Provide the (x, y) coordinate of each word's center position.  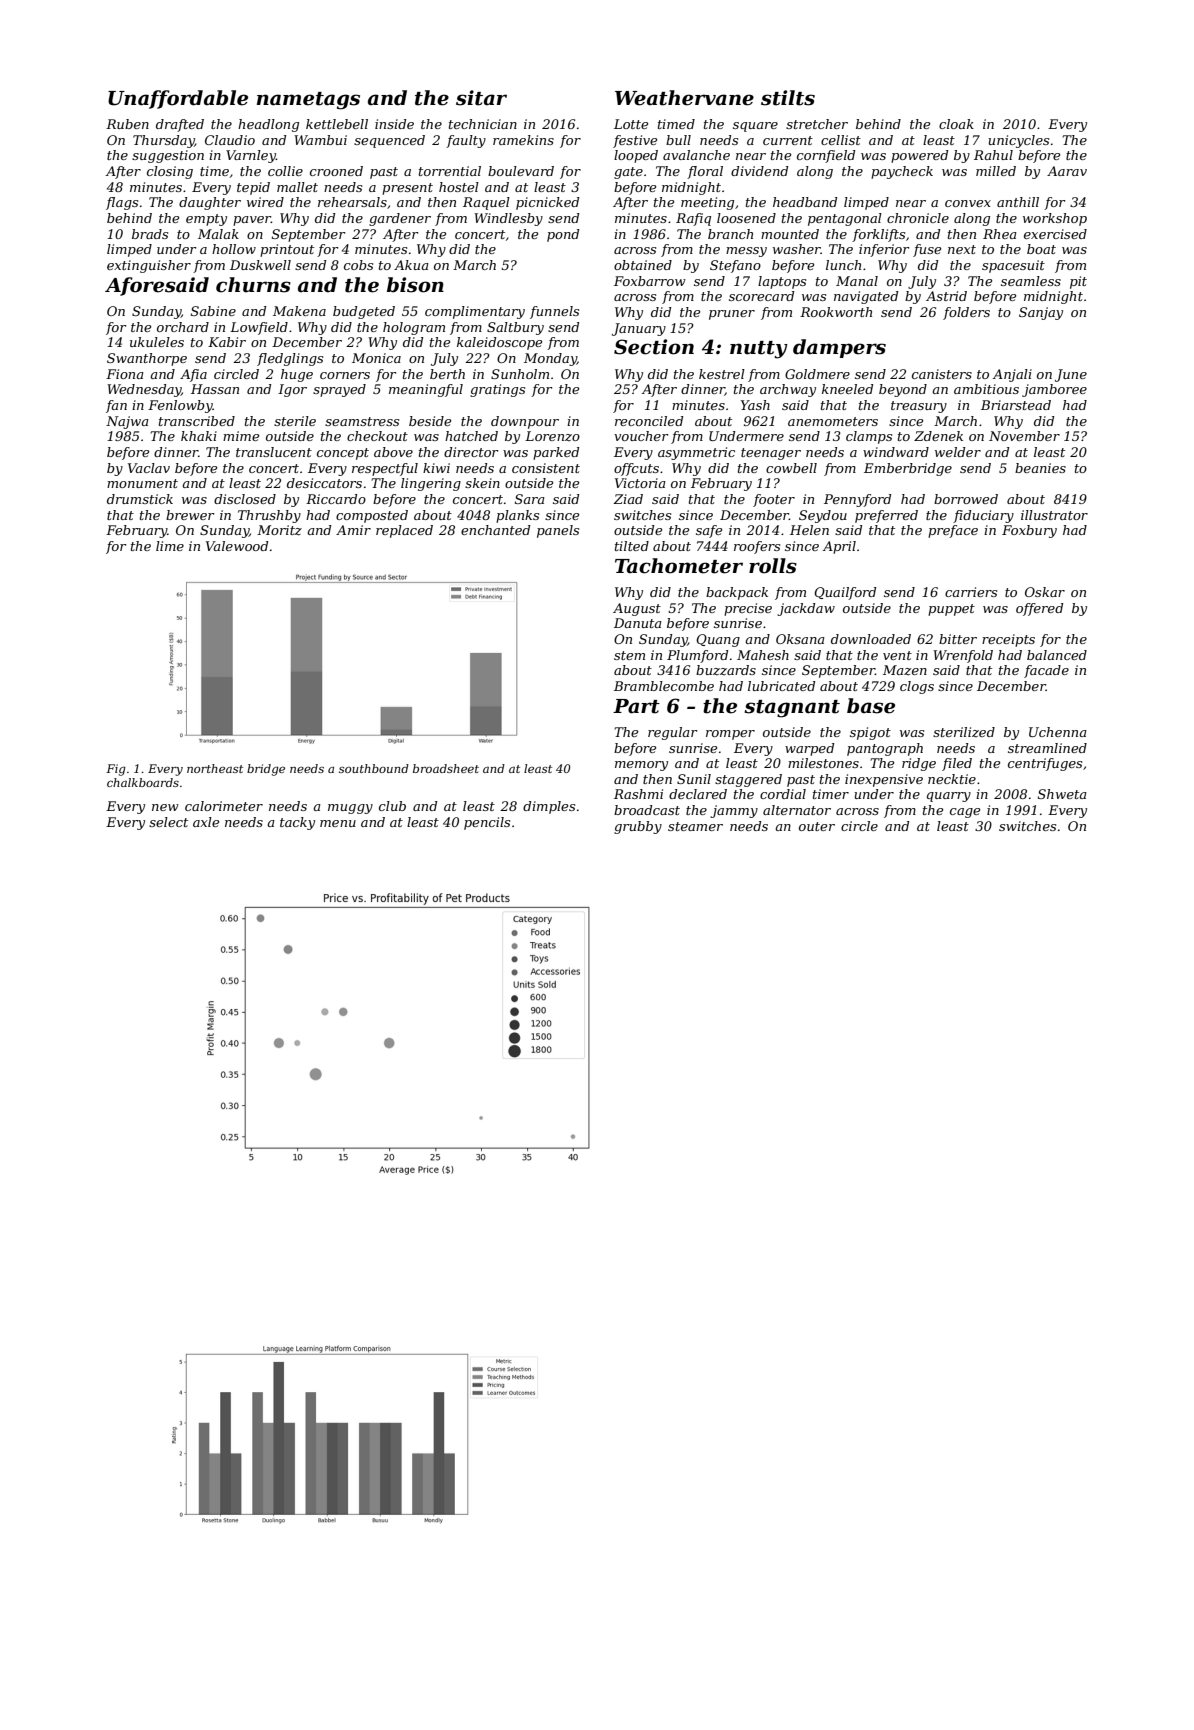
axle (206, 822)
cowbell (791, 468)
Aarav (1067, 171)
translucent (274, 452)
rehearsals (352, 202)
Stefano (735, 266)
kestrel (722, 374)
